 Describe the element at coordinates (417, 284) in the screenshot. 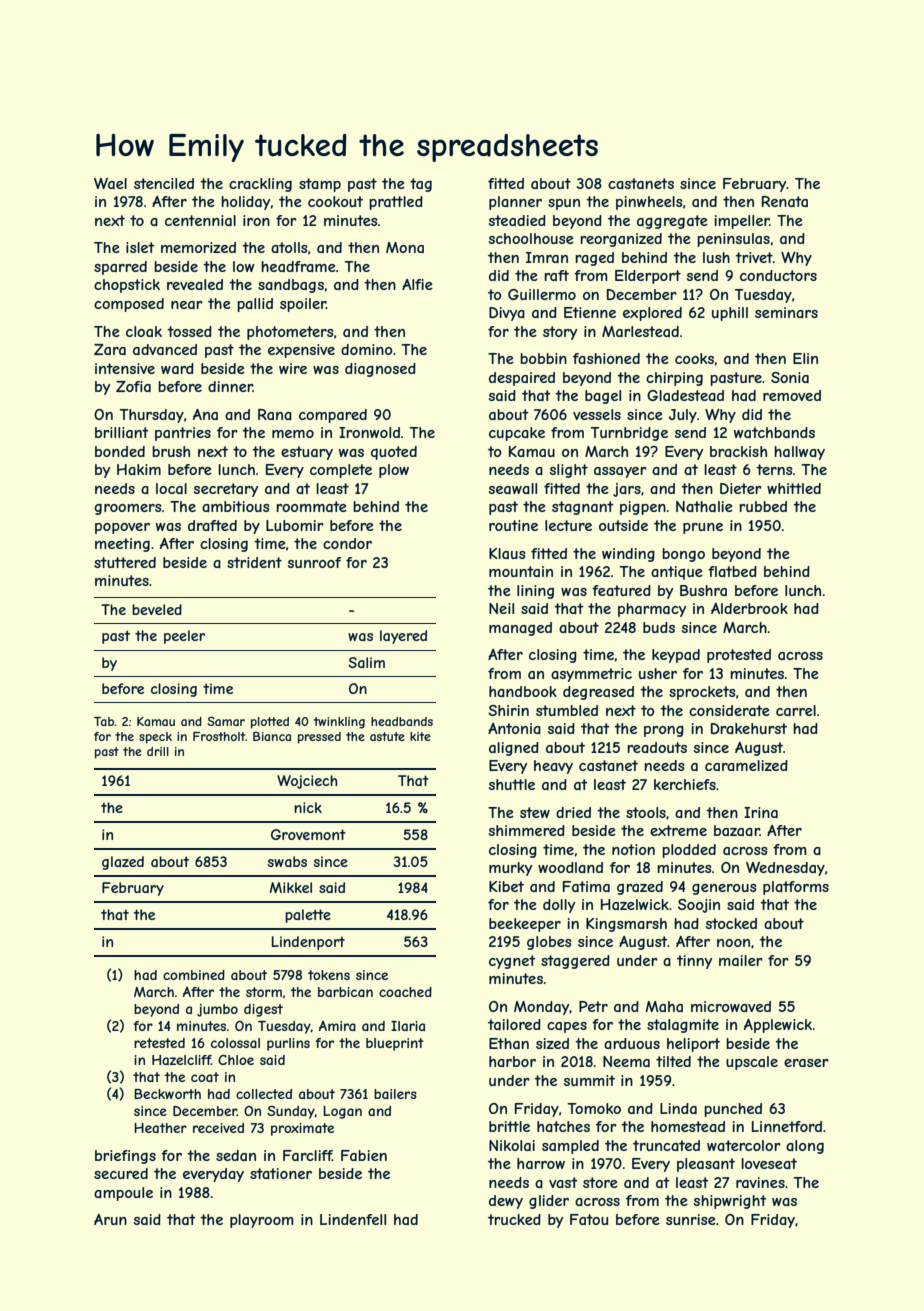

I see `Alfie` at that location.
